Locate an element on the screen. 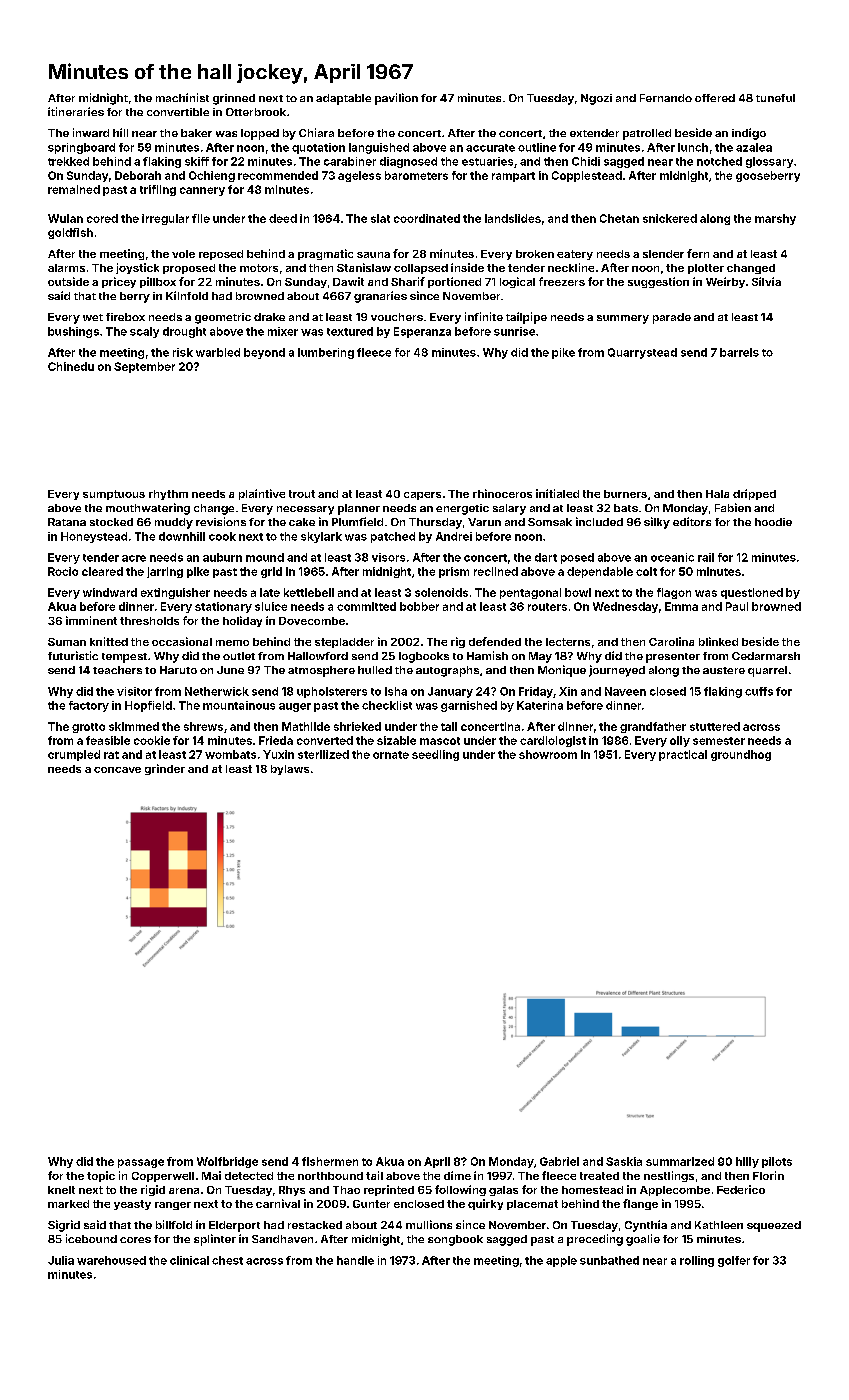 The width and height of the screenshot is (849, 1400). crumpled is located at coordinates (74, 755).
